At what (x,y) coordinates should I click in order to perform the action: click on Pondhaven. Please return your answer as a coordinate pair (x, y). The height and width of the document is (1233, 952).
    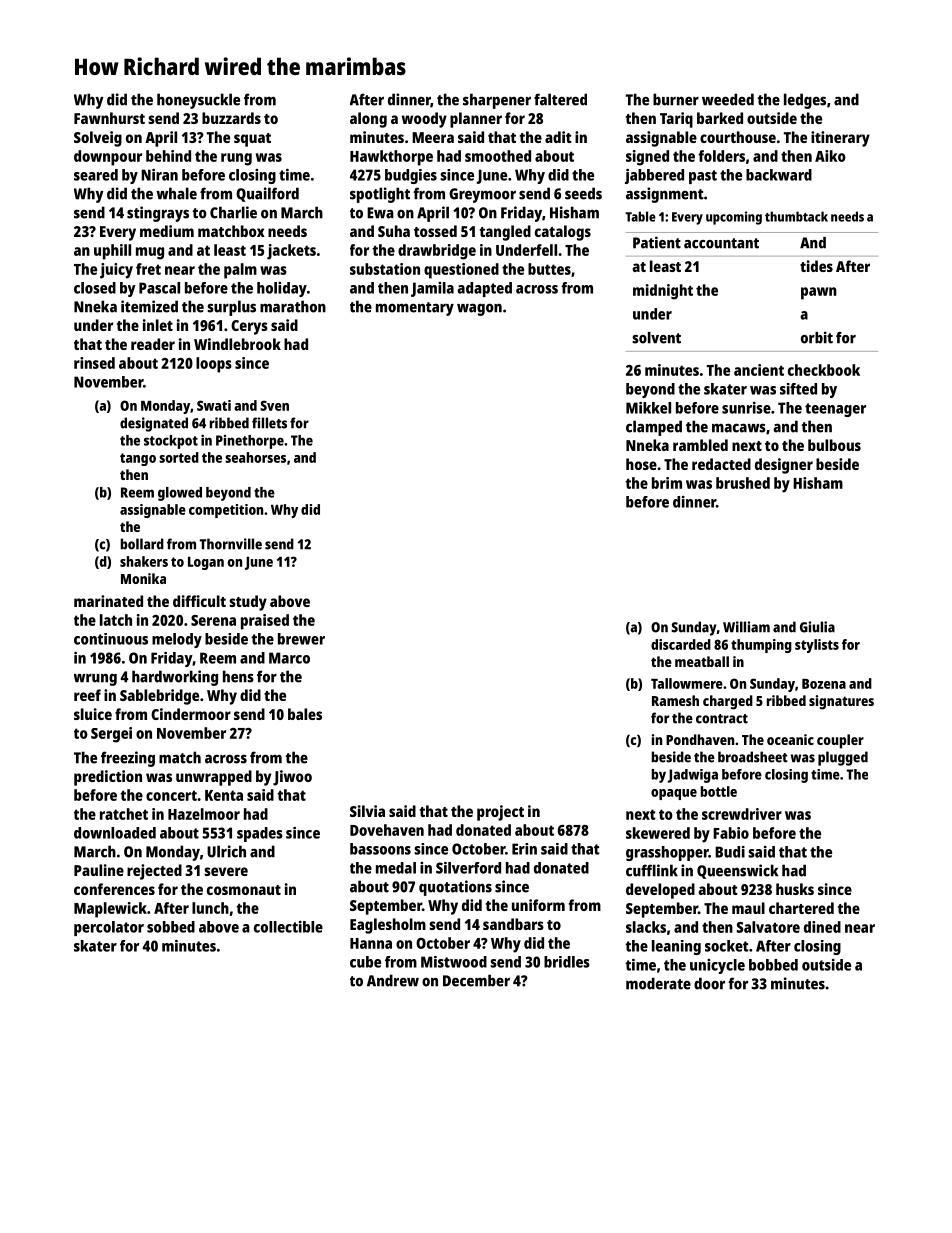
    Looking at the image, I should click on (700, 739).
